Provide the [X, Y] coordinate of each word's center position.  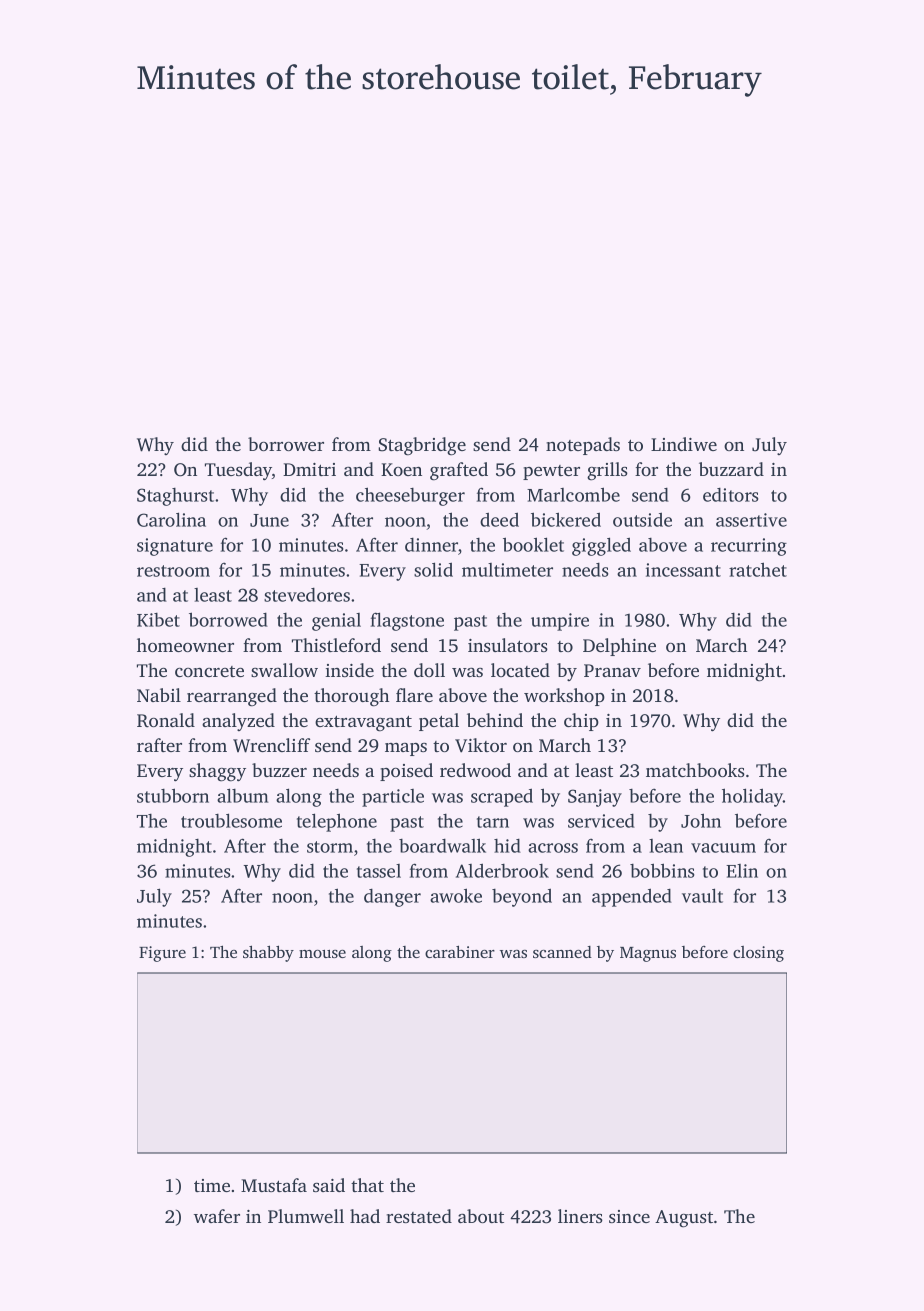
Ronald [166, 720]
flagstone [407, 621]
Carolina [171, 519]
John [701, 820]
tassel [379, 871]
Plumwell [306, 1216]
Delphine [619, 647]
